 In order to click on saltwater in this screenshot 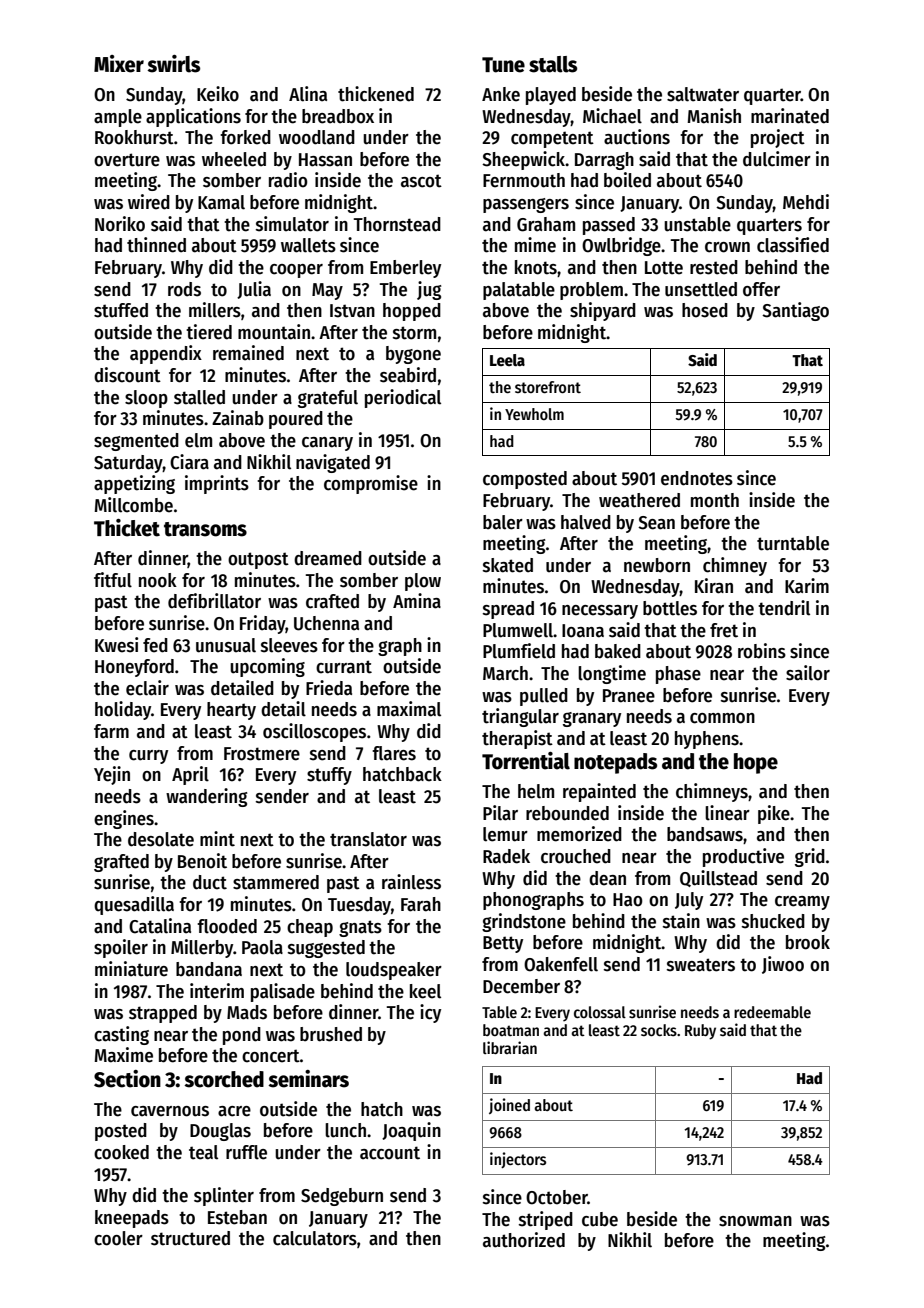, I will do `click(703, 94)`.
